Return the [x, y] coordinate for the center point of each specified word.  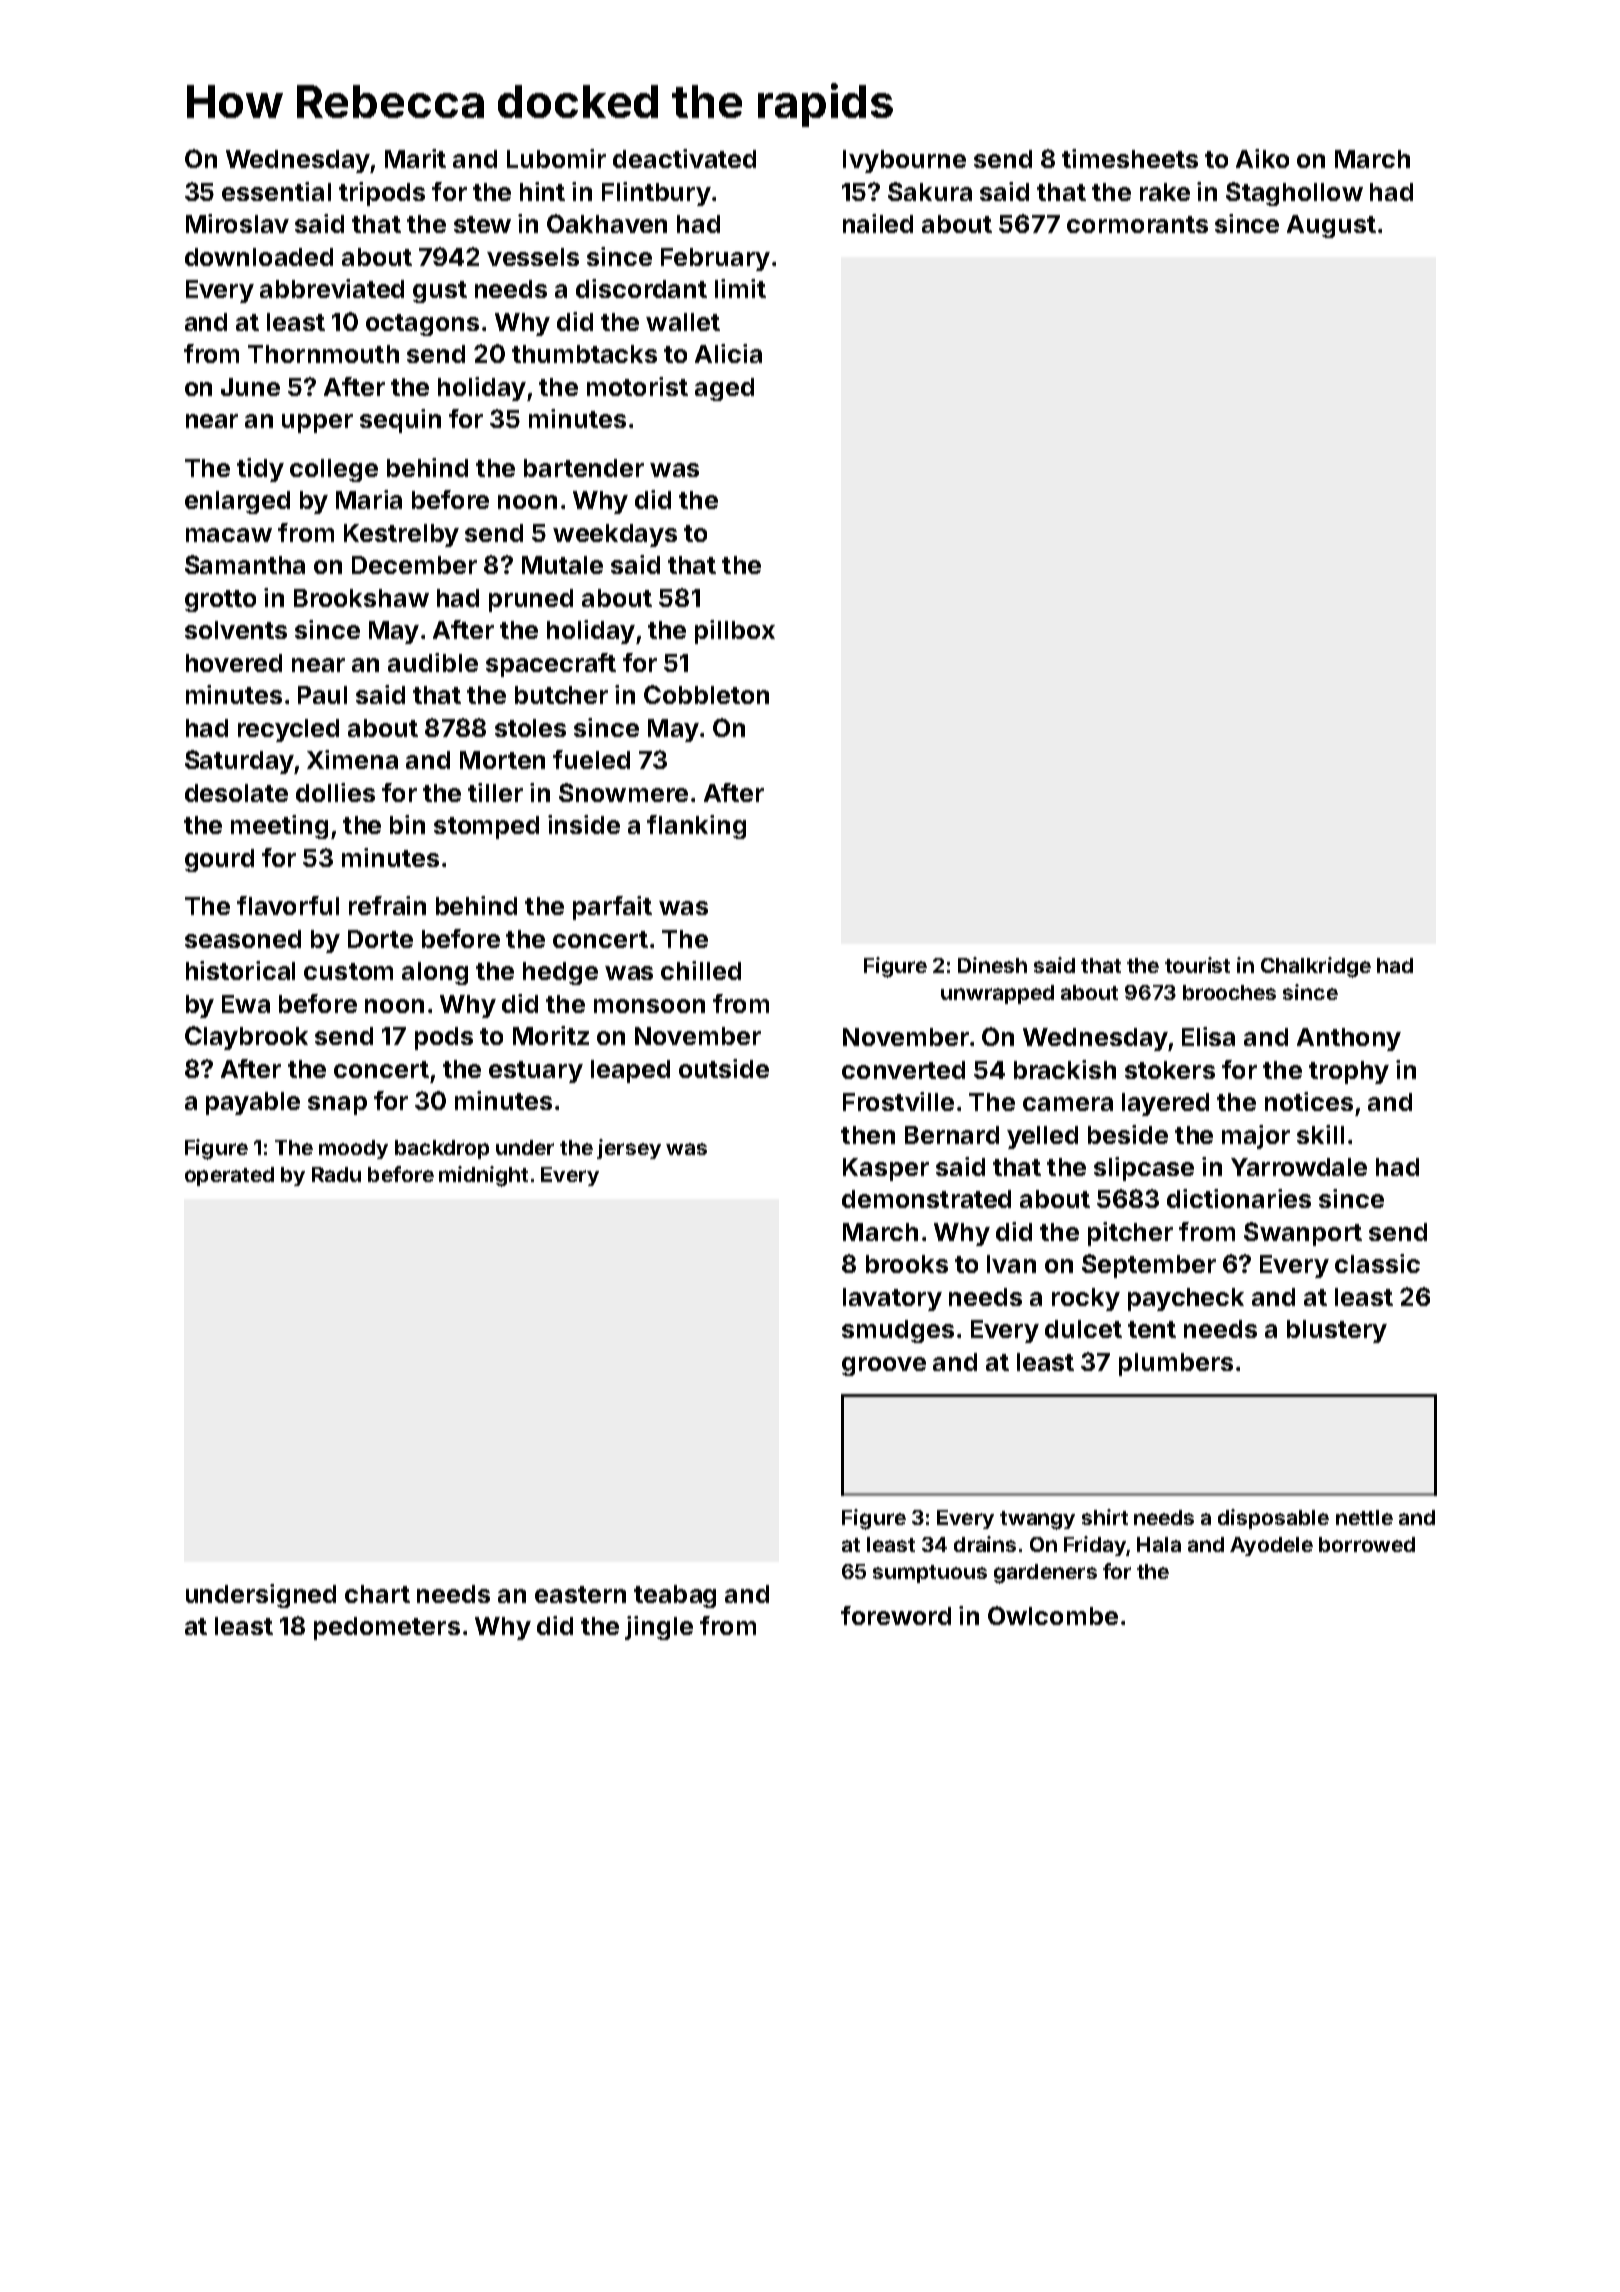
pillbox [735, 632]
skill [1320, 1134]
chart [377, 1594]
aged [724, 389]
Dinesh [992, 965]
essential [276, 191]
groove [884, 1366]
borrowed [1367, 1544]
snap [337, 1105]
